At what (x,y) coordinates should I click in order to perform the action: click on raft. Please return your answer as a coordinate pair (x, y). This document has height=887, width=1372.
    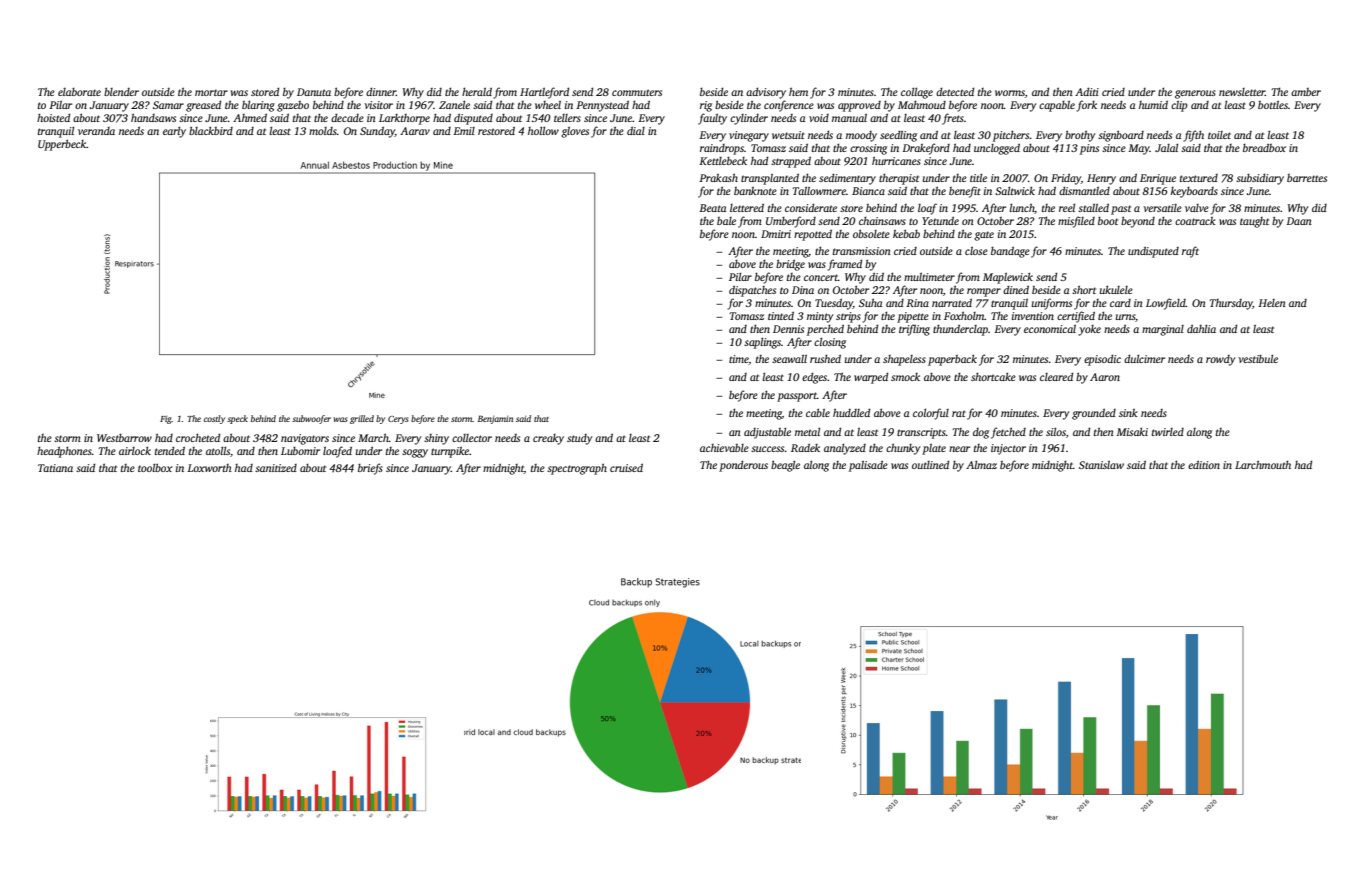
    Looking at the image, I should click on (1190, 252).
